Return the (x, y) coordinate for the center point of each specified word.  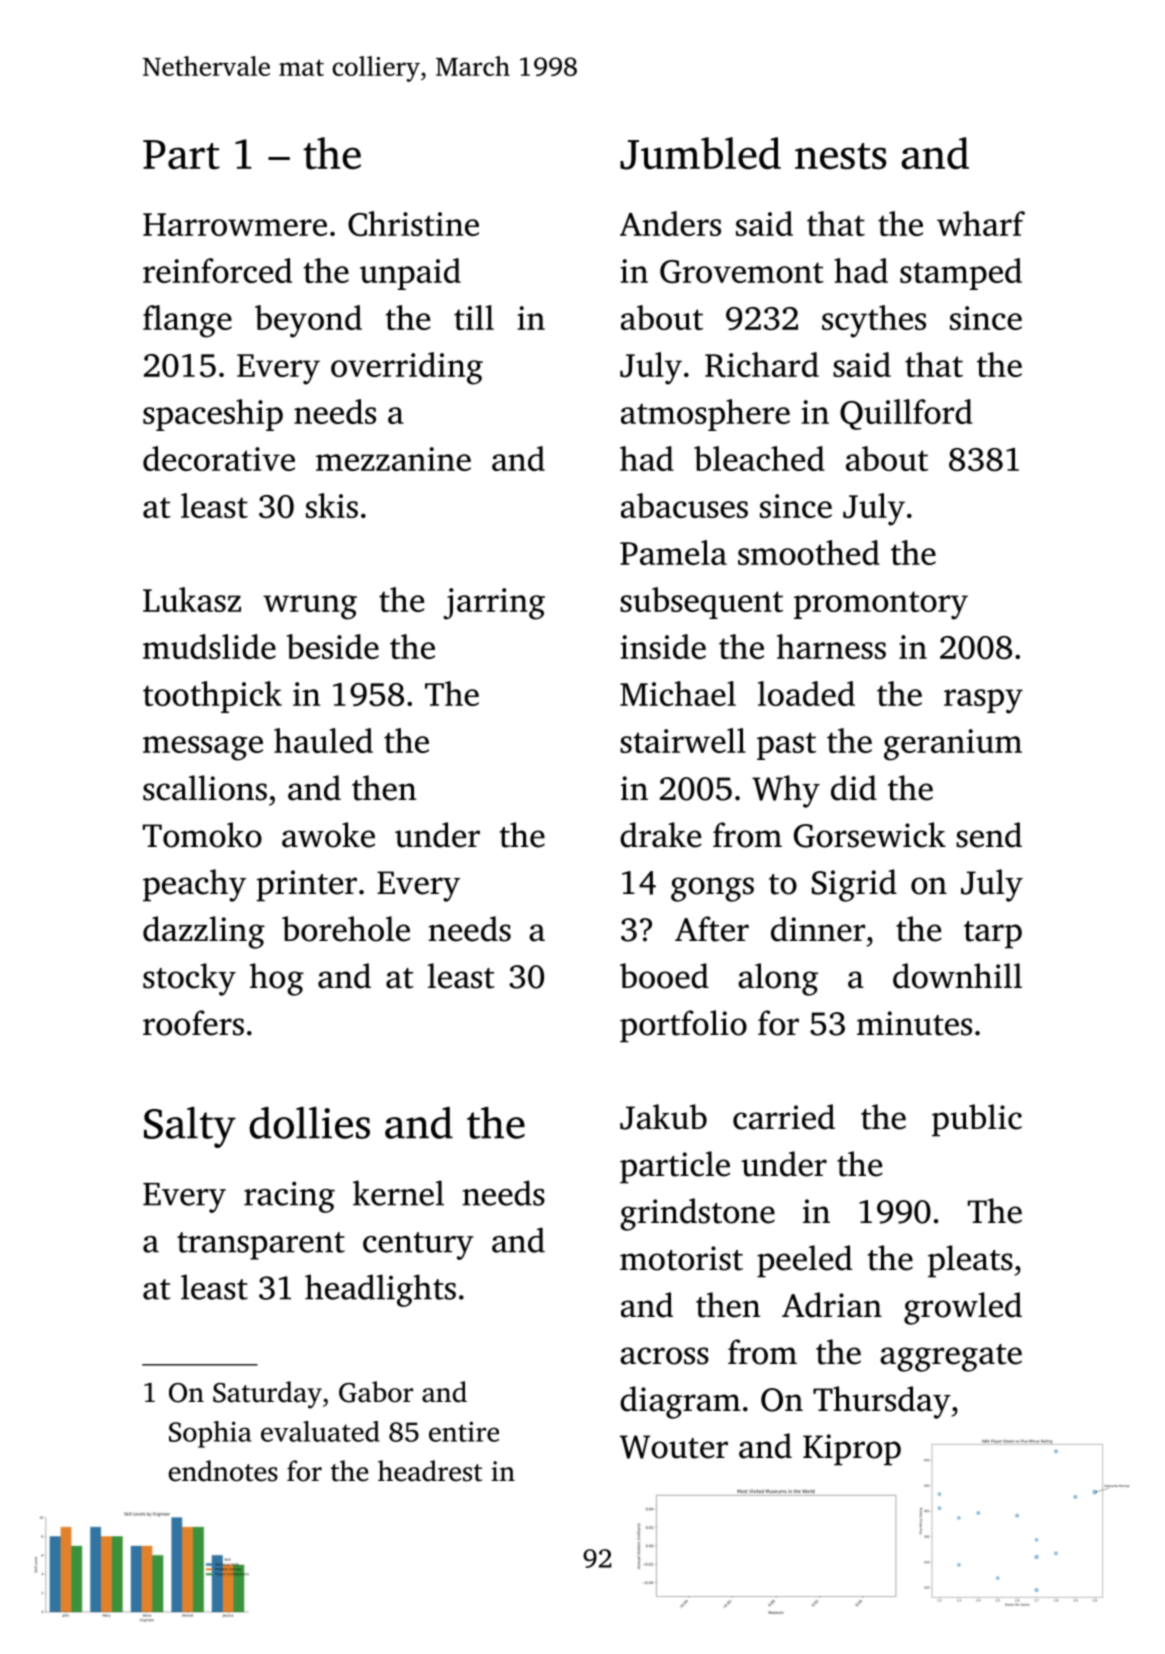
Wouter (674, 1447)
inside (663, 646)
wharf (981, 223)
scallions (205, 788)
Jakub (663, 1117)
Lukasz (192, 599)
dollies (309, 1123)
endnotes (223, 1471)
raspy (983, 701)
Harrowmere (235, 224)
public (977, 1120)
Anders (670, 223)
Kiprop (852, 1450)
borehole (346, 929)
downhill (957, 976)
